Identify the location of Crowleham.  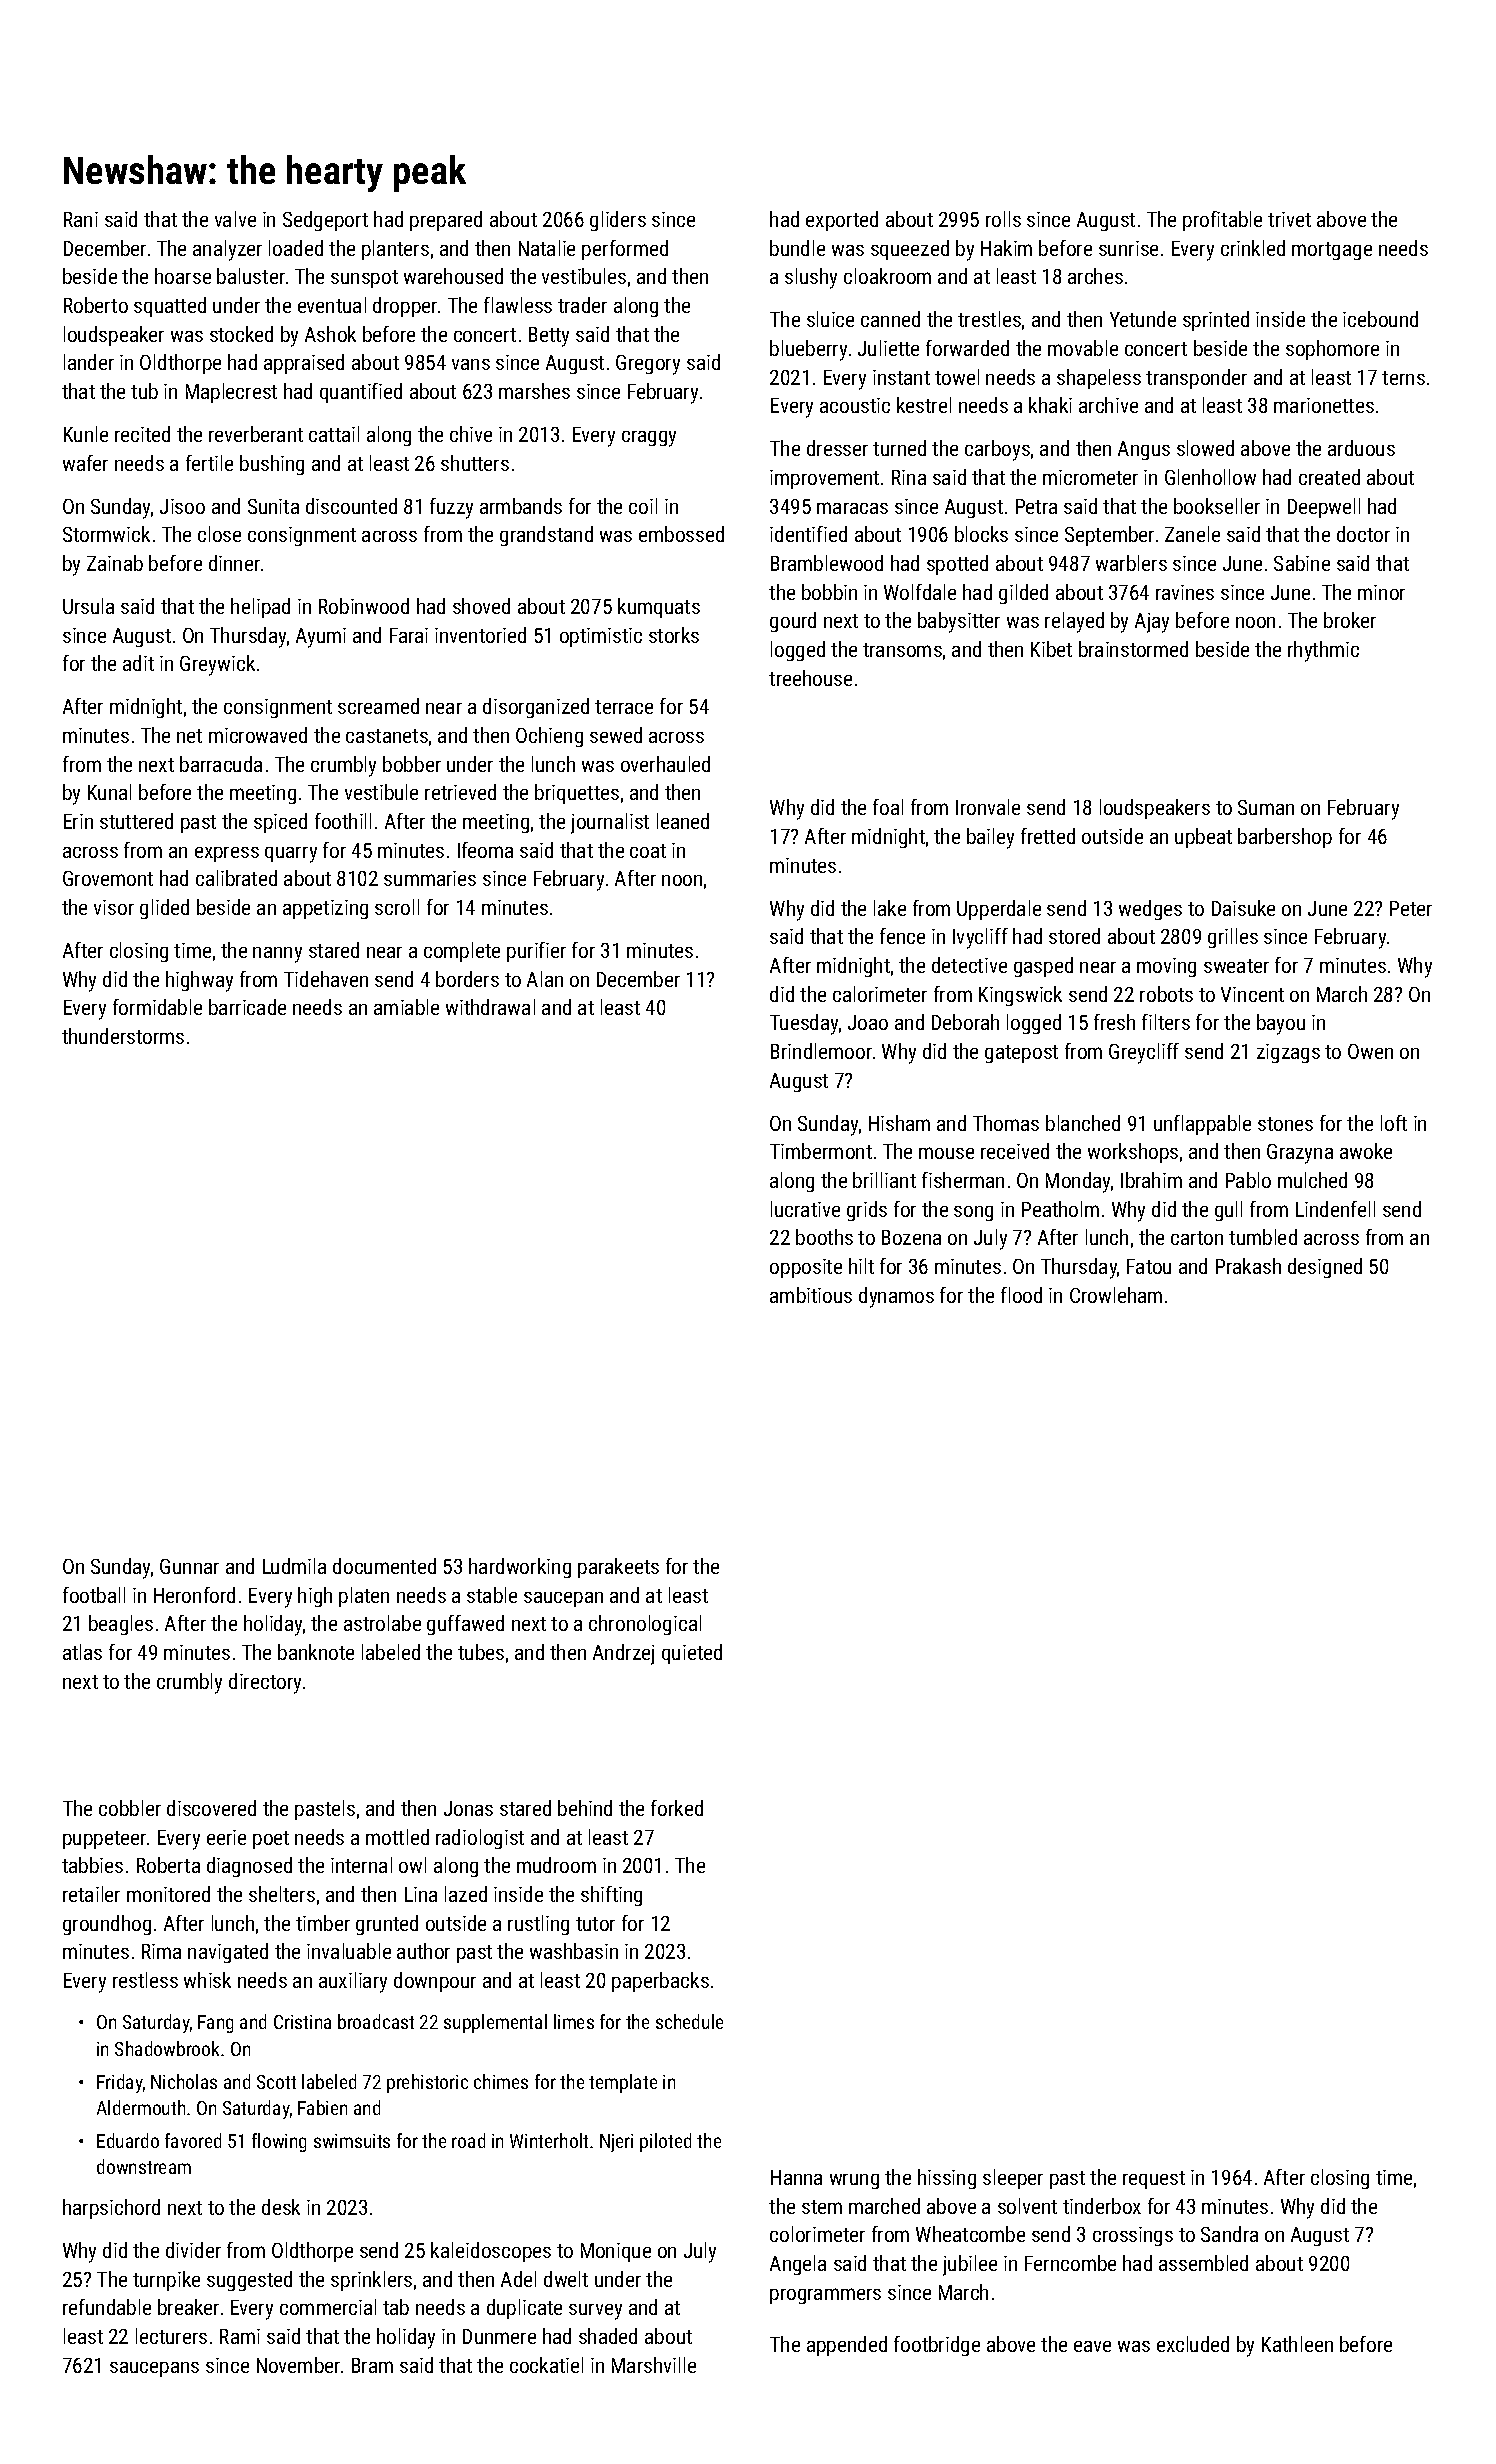
(1116, 1295).
